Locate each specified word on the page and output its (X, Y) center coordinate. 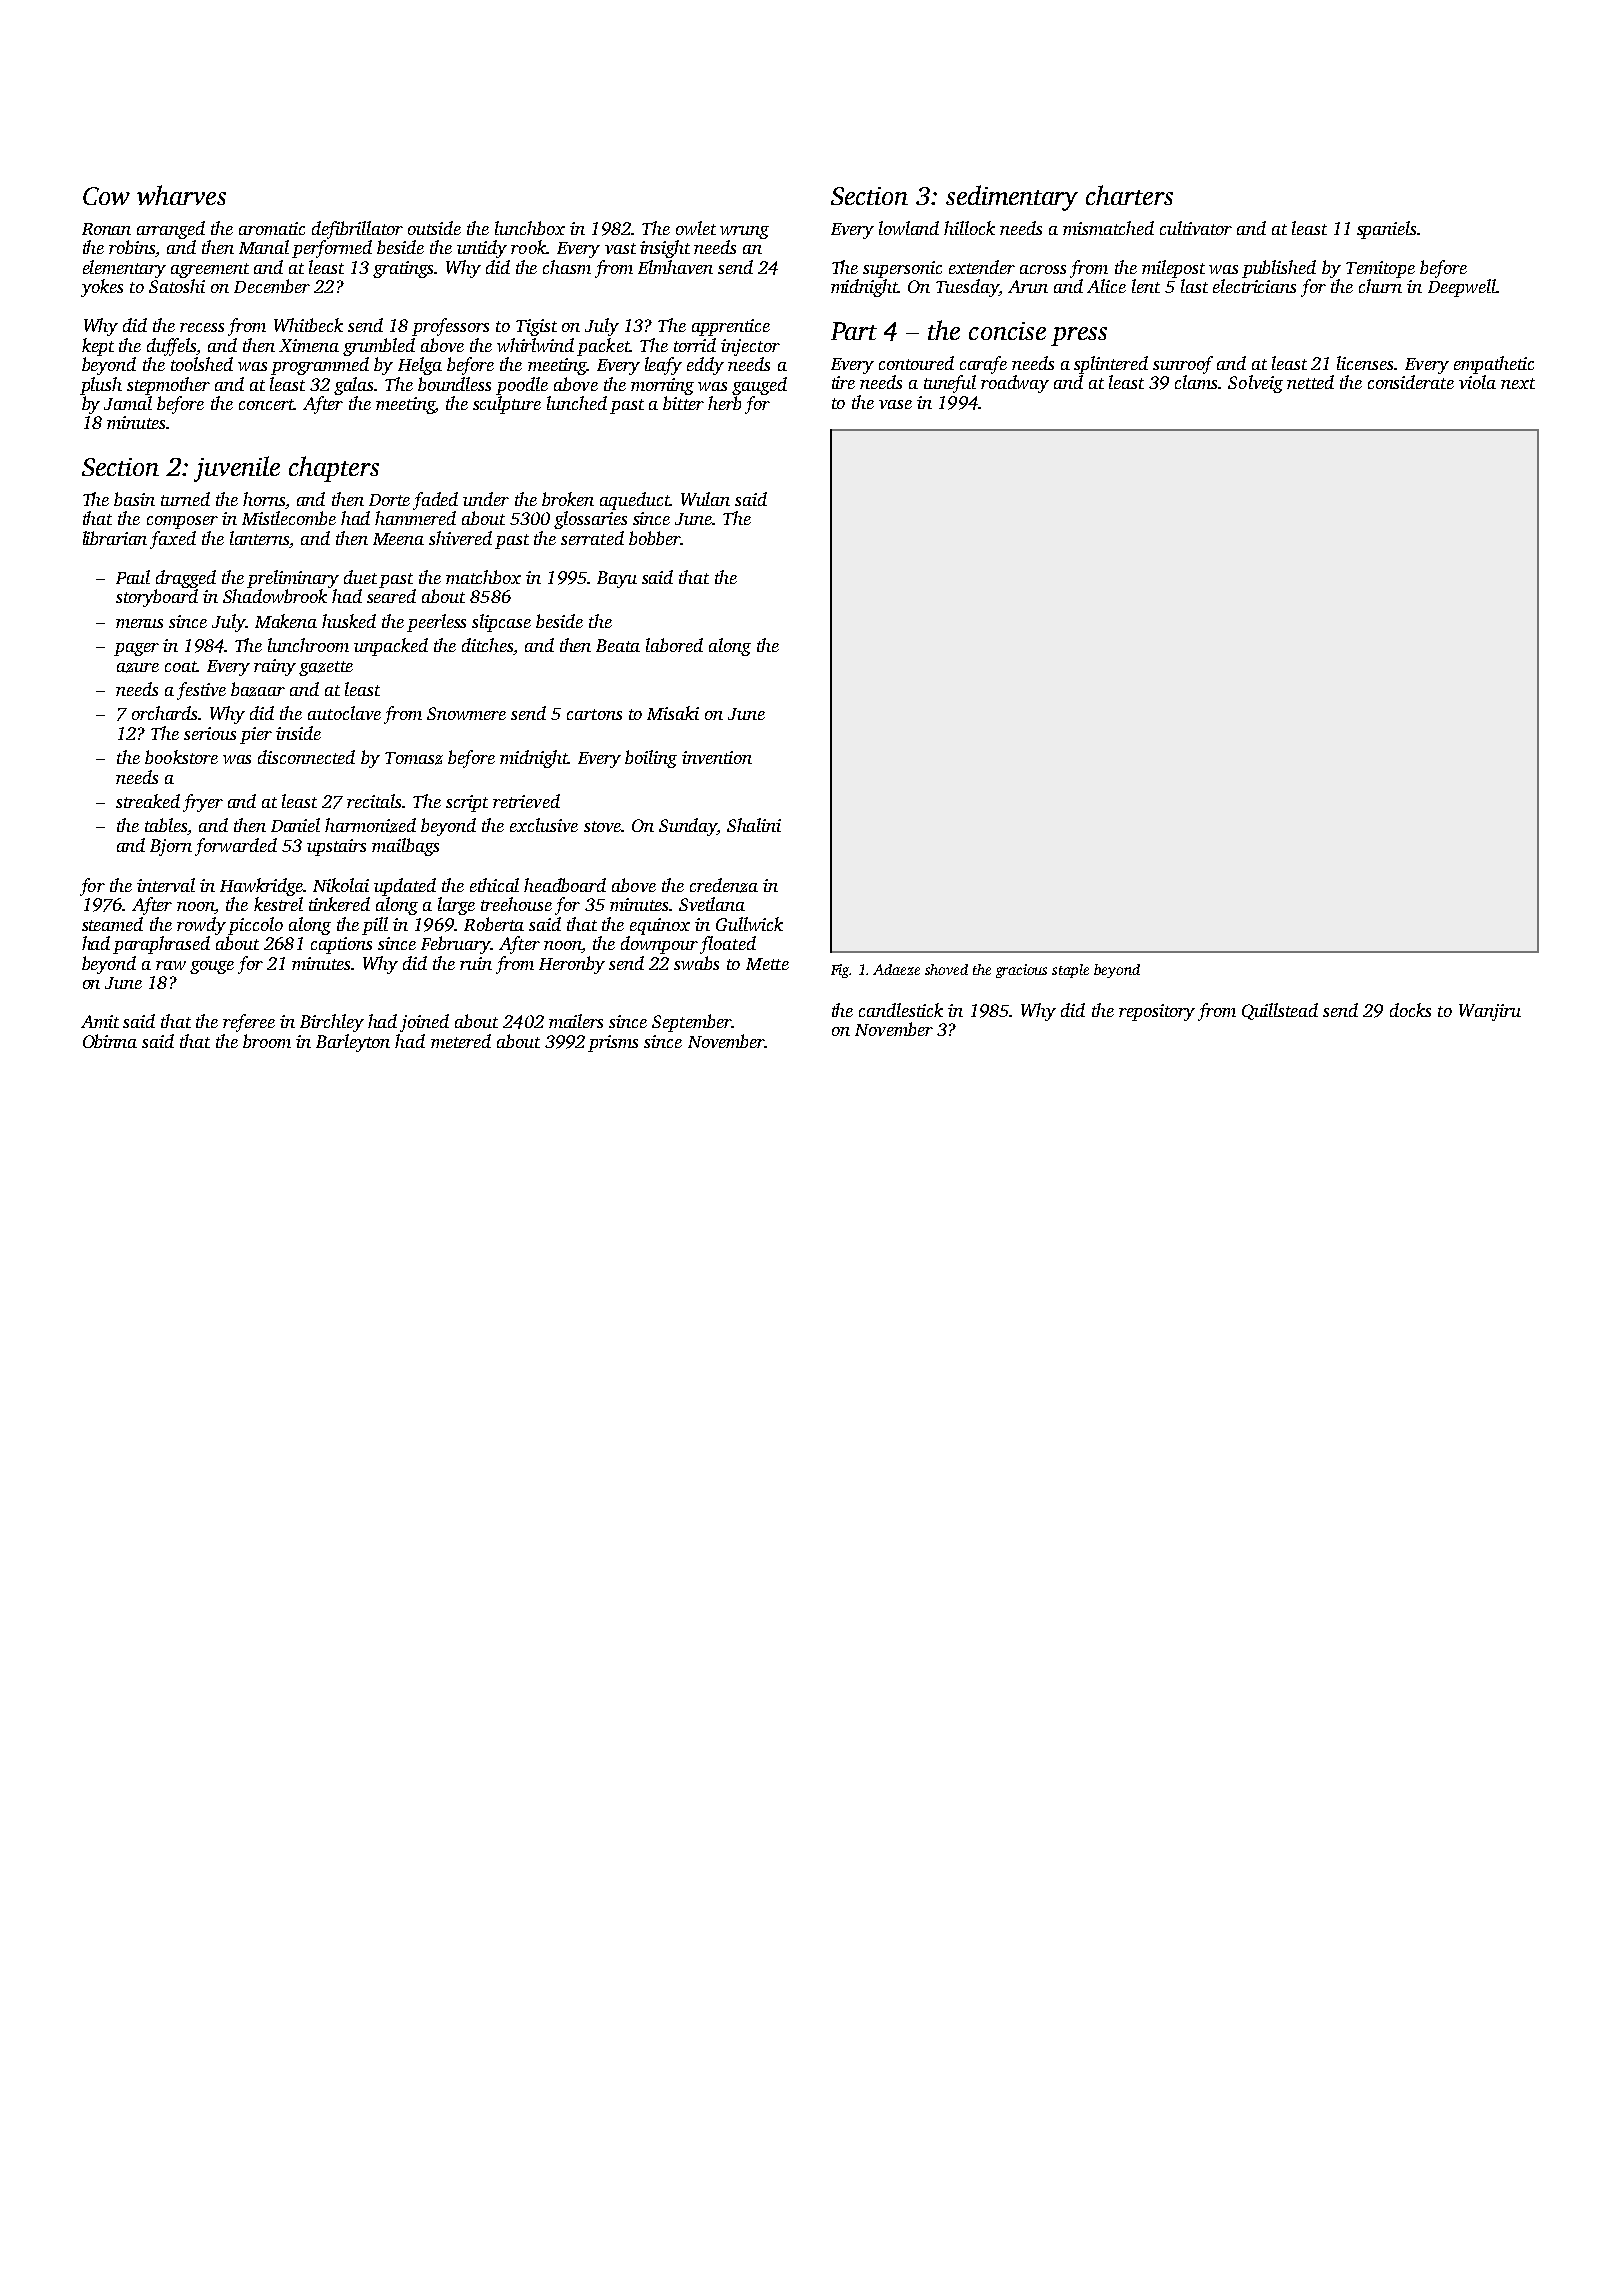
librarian (115, 538)
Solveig (1255, 384)
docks (1410, 1010)
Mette (767, 964)
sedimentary (1012, 198)
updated (405, 887)
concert (266, 404)
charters (1129, 195)
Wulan (705, 499)
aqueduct (635, 501)
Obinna (110, 1041)
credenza (724, 885)
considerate (1411, 382)
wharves (181, 195)
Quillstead (1280, 1011)
